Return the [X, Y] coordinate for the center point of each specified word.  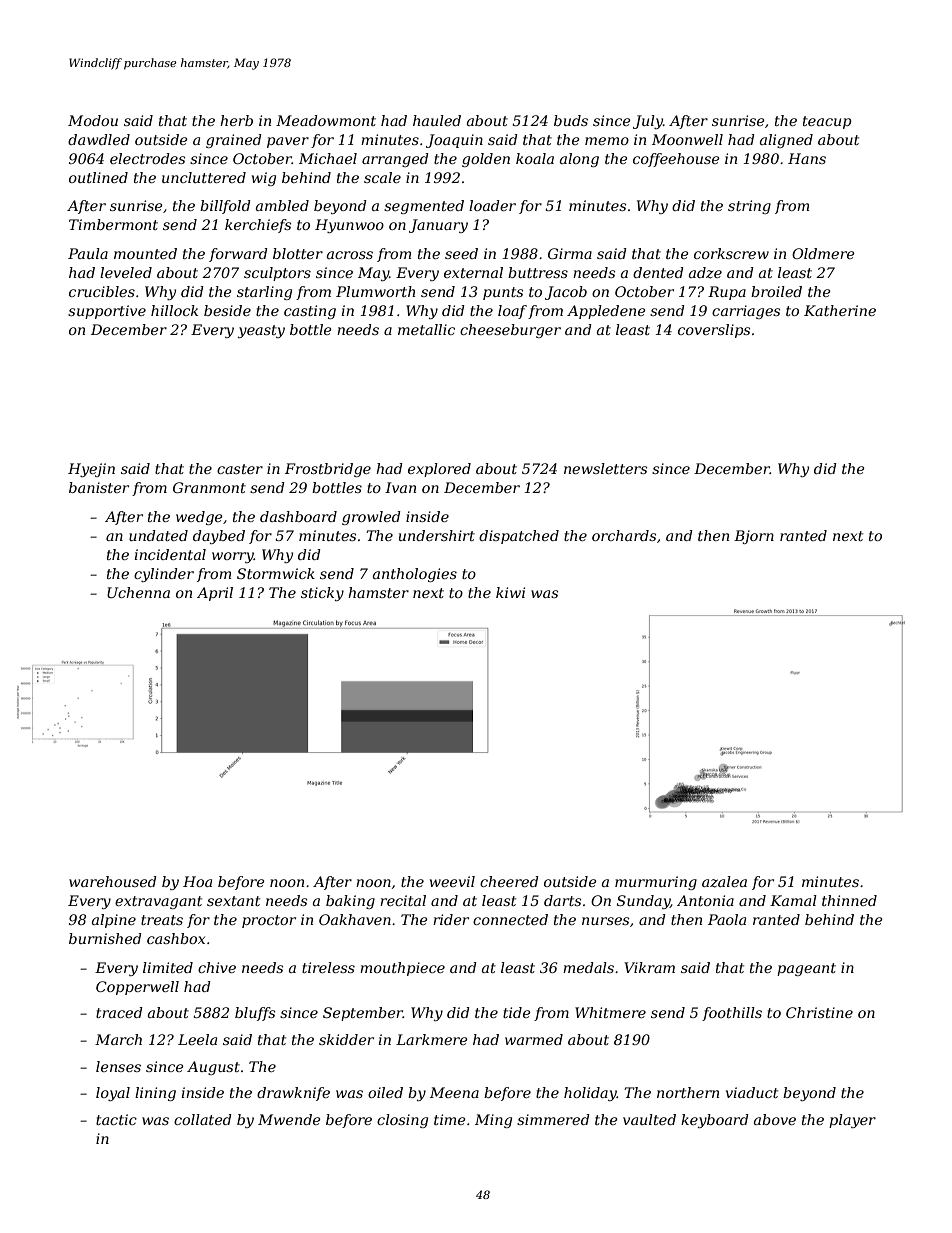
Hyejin [91, 470]
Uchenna [138, 592]
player [852, 1121]
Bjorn [754, 537]
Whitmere [610, 1012]
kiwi [510, 592]
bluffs [255, 1014]
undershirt [437, 535]
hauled [437, 120]
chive [217, 967]
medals [588, 967]
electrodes [147, 158]
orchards [624, 535]
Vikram [649, 967]
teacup [827, 122]
